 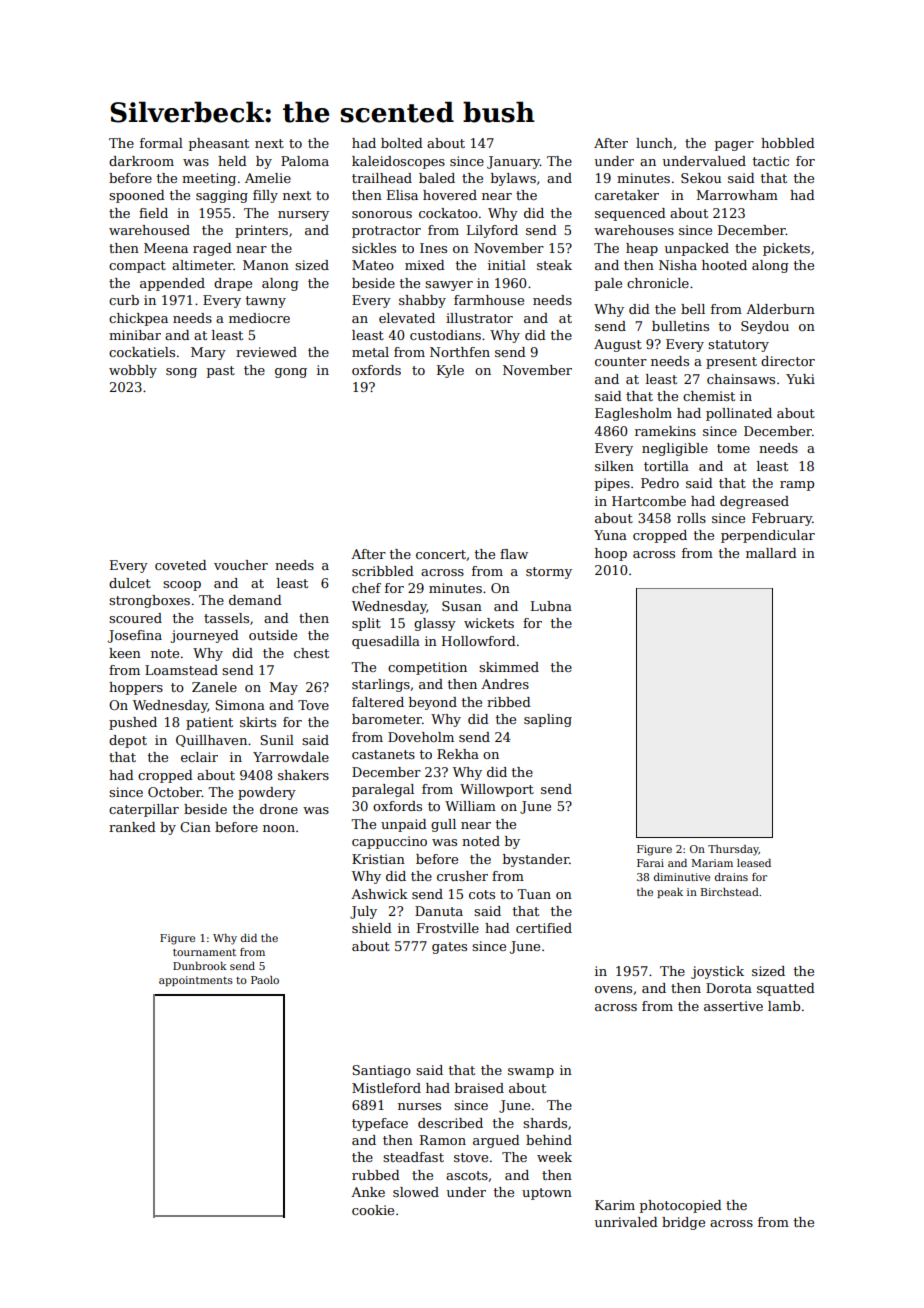 What do you see at coordinates (513, 179) in the image?
I see `bylaws` at bounding box center [513, 179].
